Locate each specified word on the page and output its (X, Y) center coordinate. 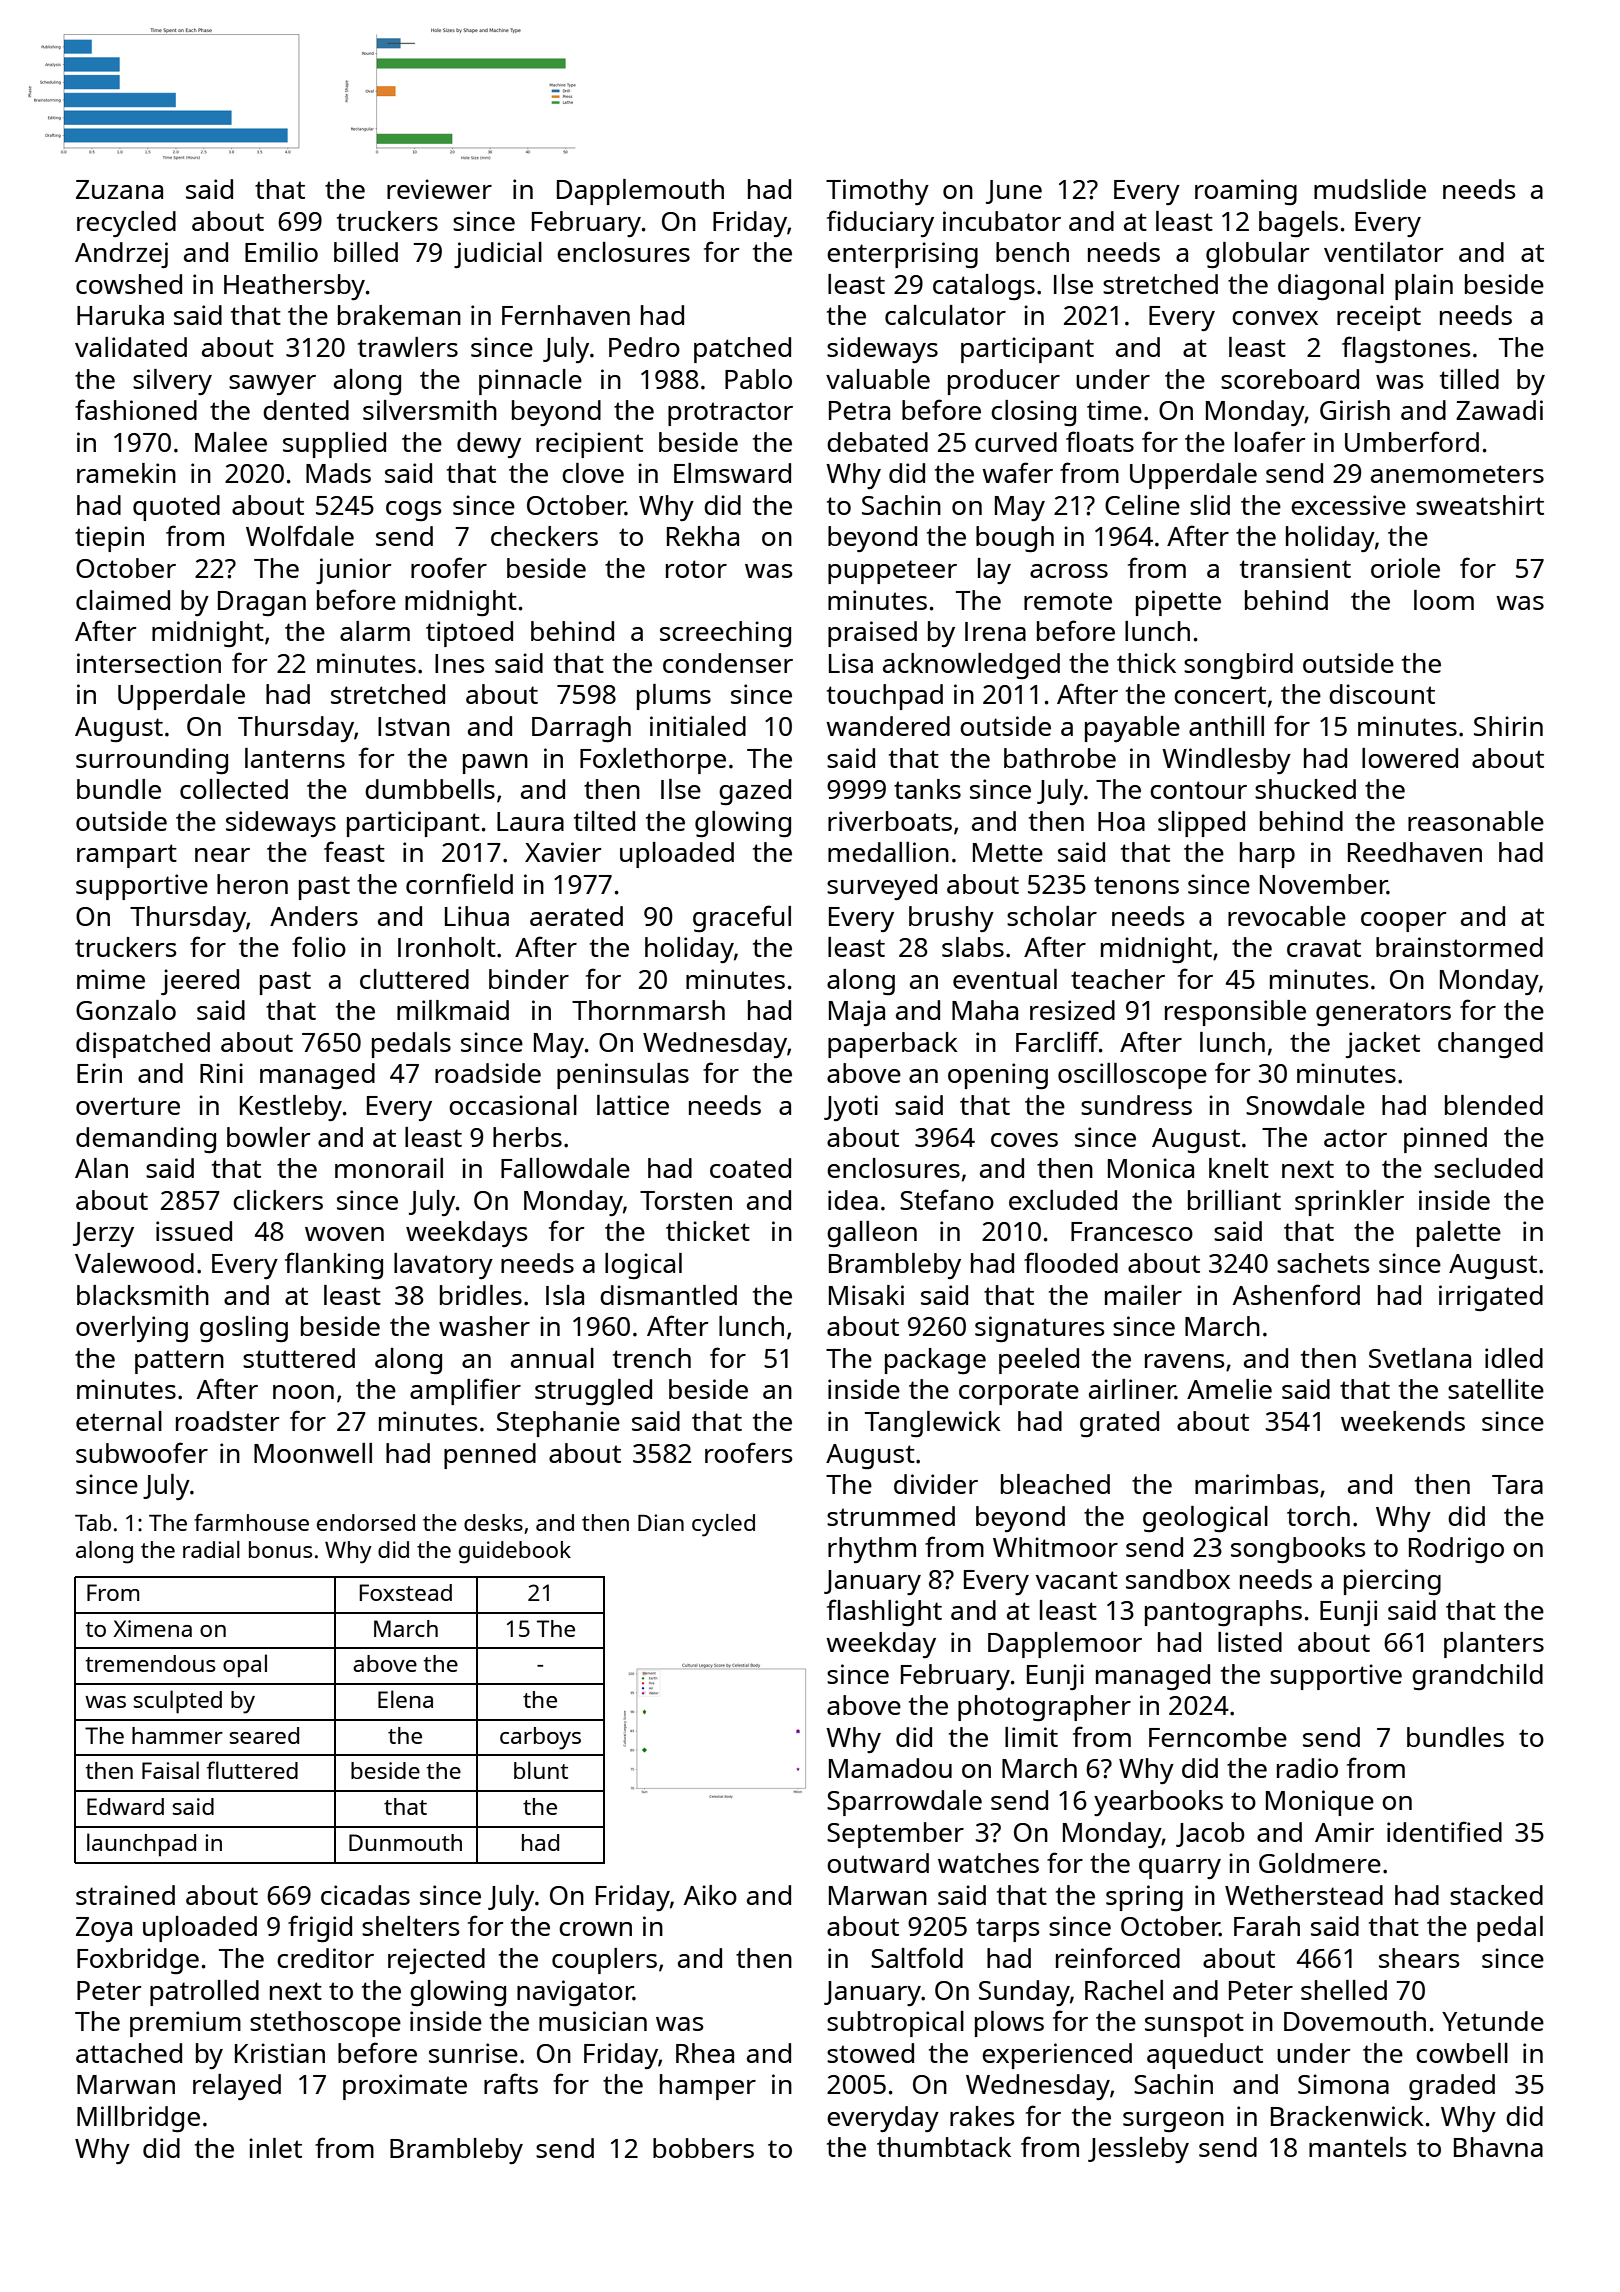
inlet (275, 2148)
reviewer (439, 189)
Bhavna (1498, 2147)
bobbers (703, 2148)
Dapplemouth (640, 192)
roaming (1246, 192)
